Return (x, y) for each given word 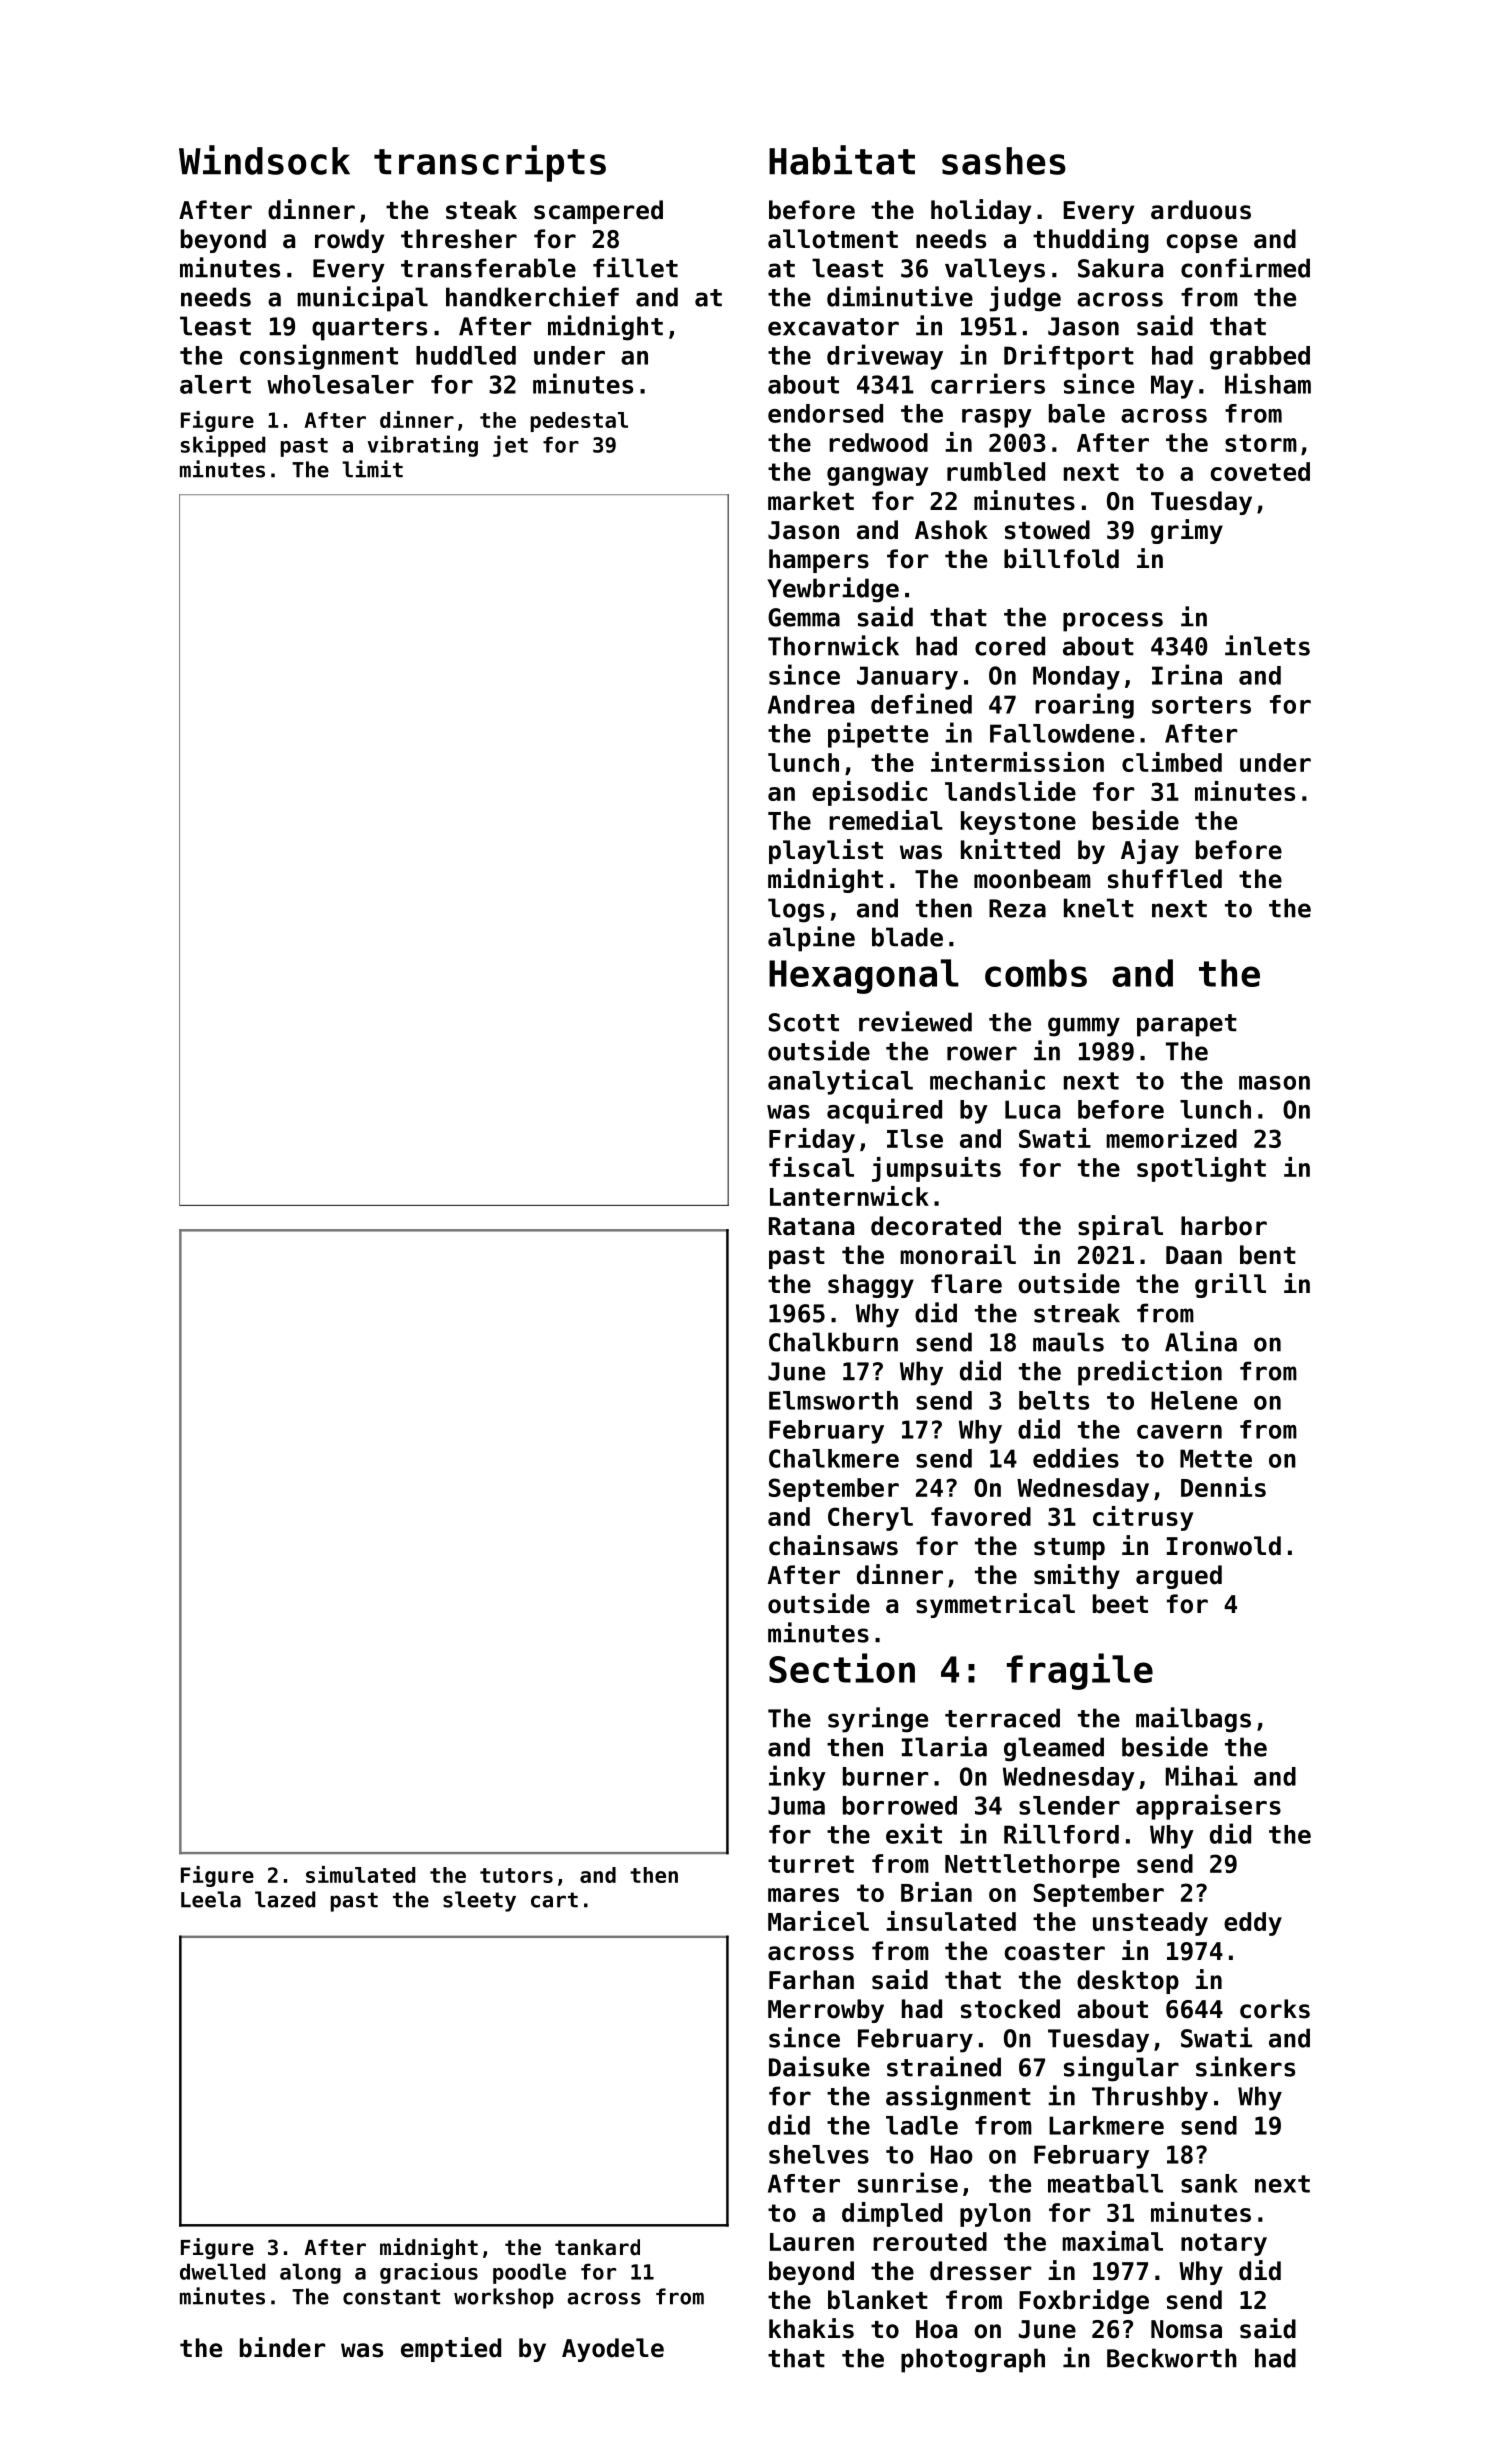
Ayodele (613, 2350)
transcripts (490, 163)
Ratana (811, 1226)
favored (981, 1516)
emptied (451, 2349)
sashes (1004, 161)
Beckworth (1172, 2358)
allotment (833, 239)
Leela (211, 1899)
